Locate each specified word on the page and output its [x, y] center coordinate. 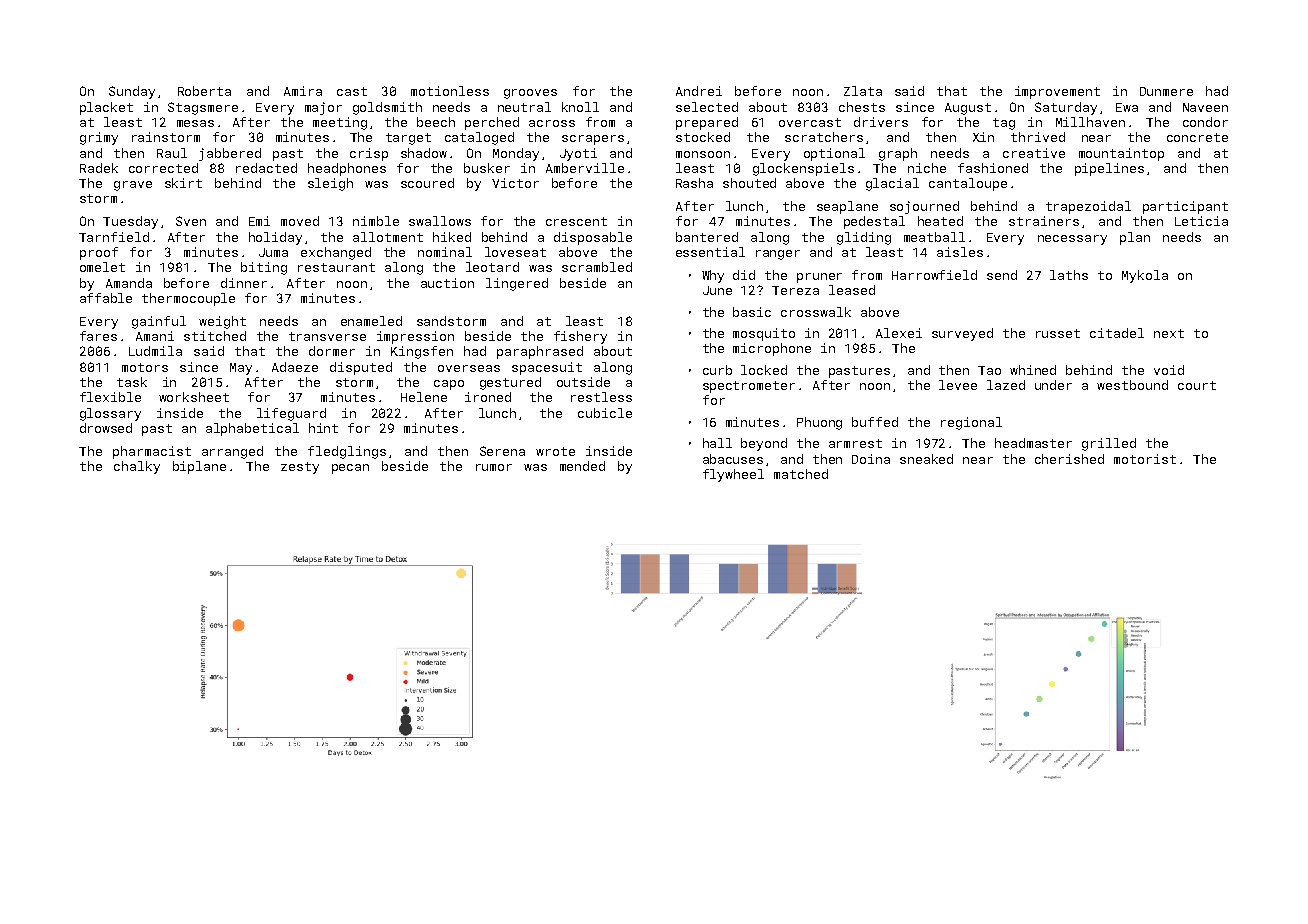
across [552, 123]
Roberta [204, 91]
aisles [960, 252]
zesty [300, 468]
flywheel [733, 475]
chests [862, 107]
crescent [576, 221]
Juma [273, 252]
